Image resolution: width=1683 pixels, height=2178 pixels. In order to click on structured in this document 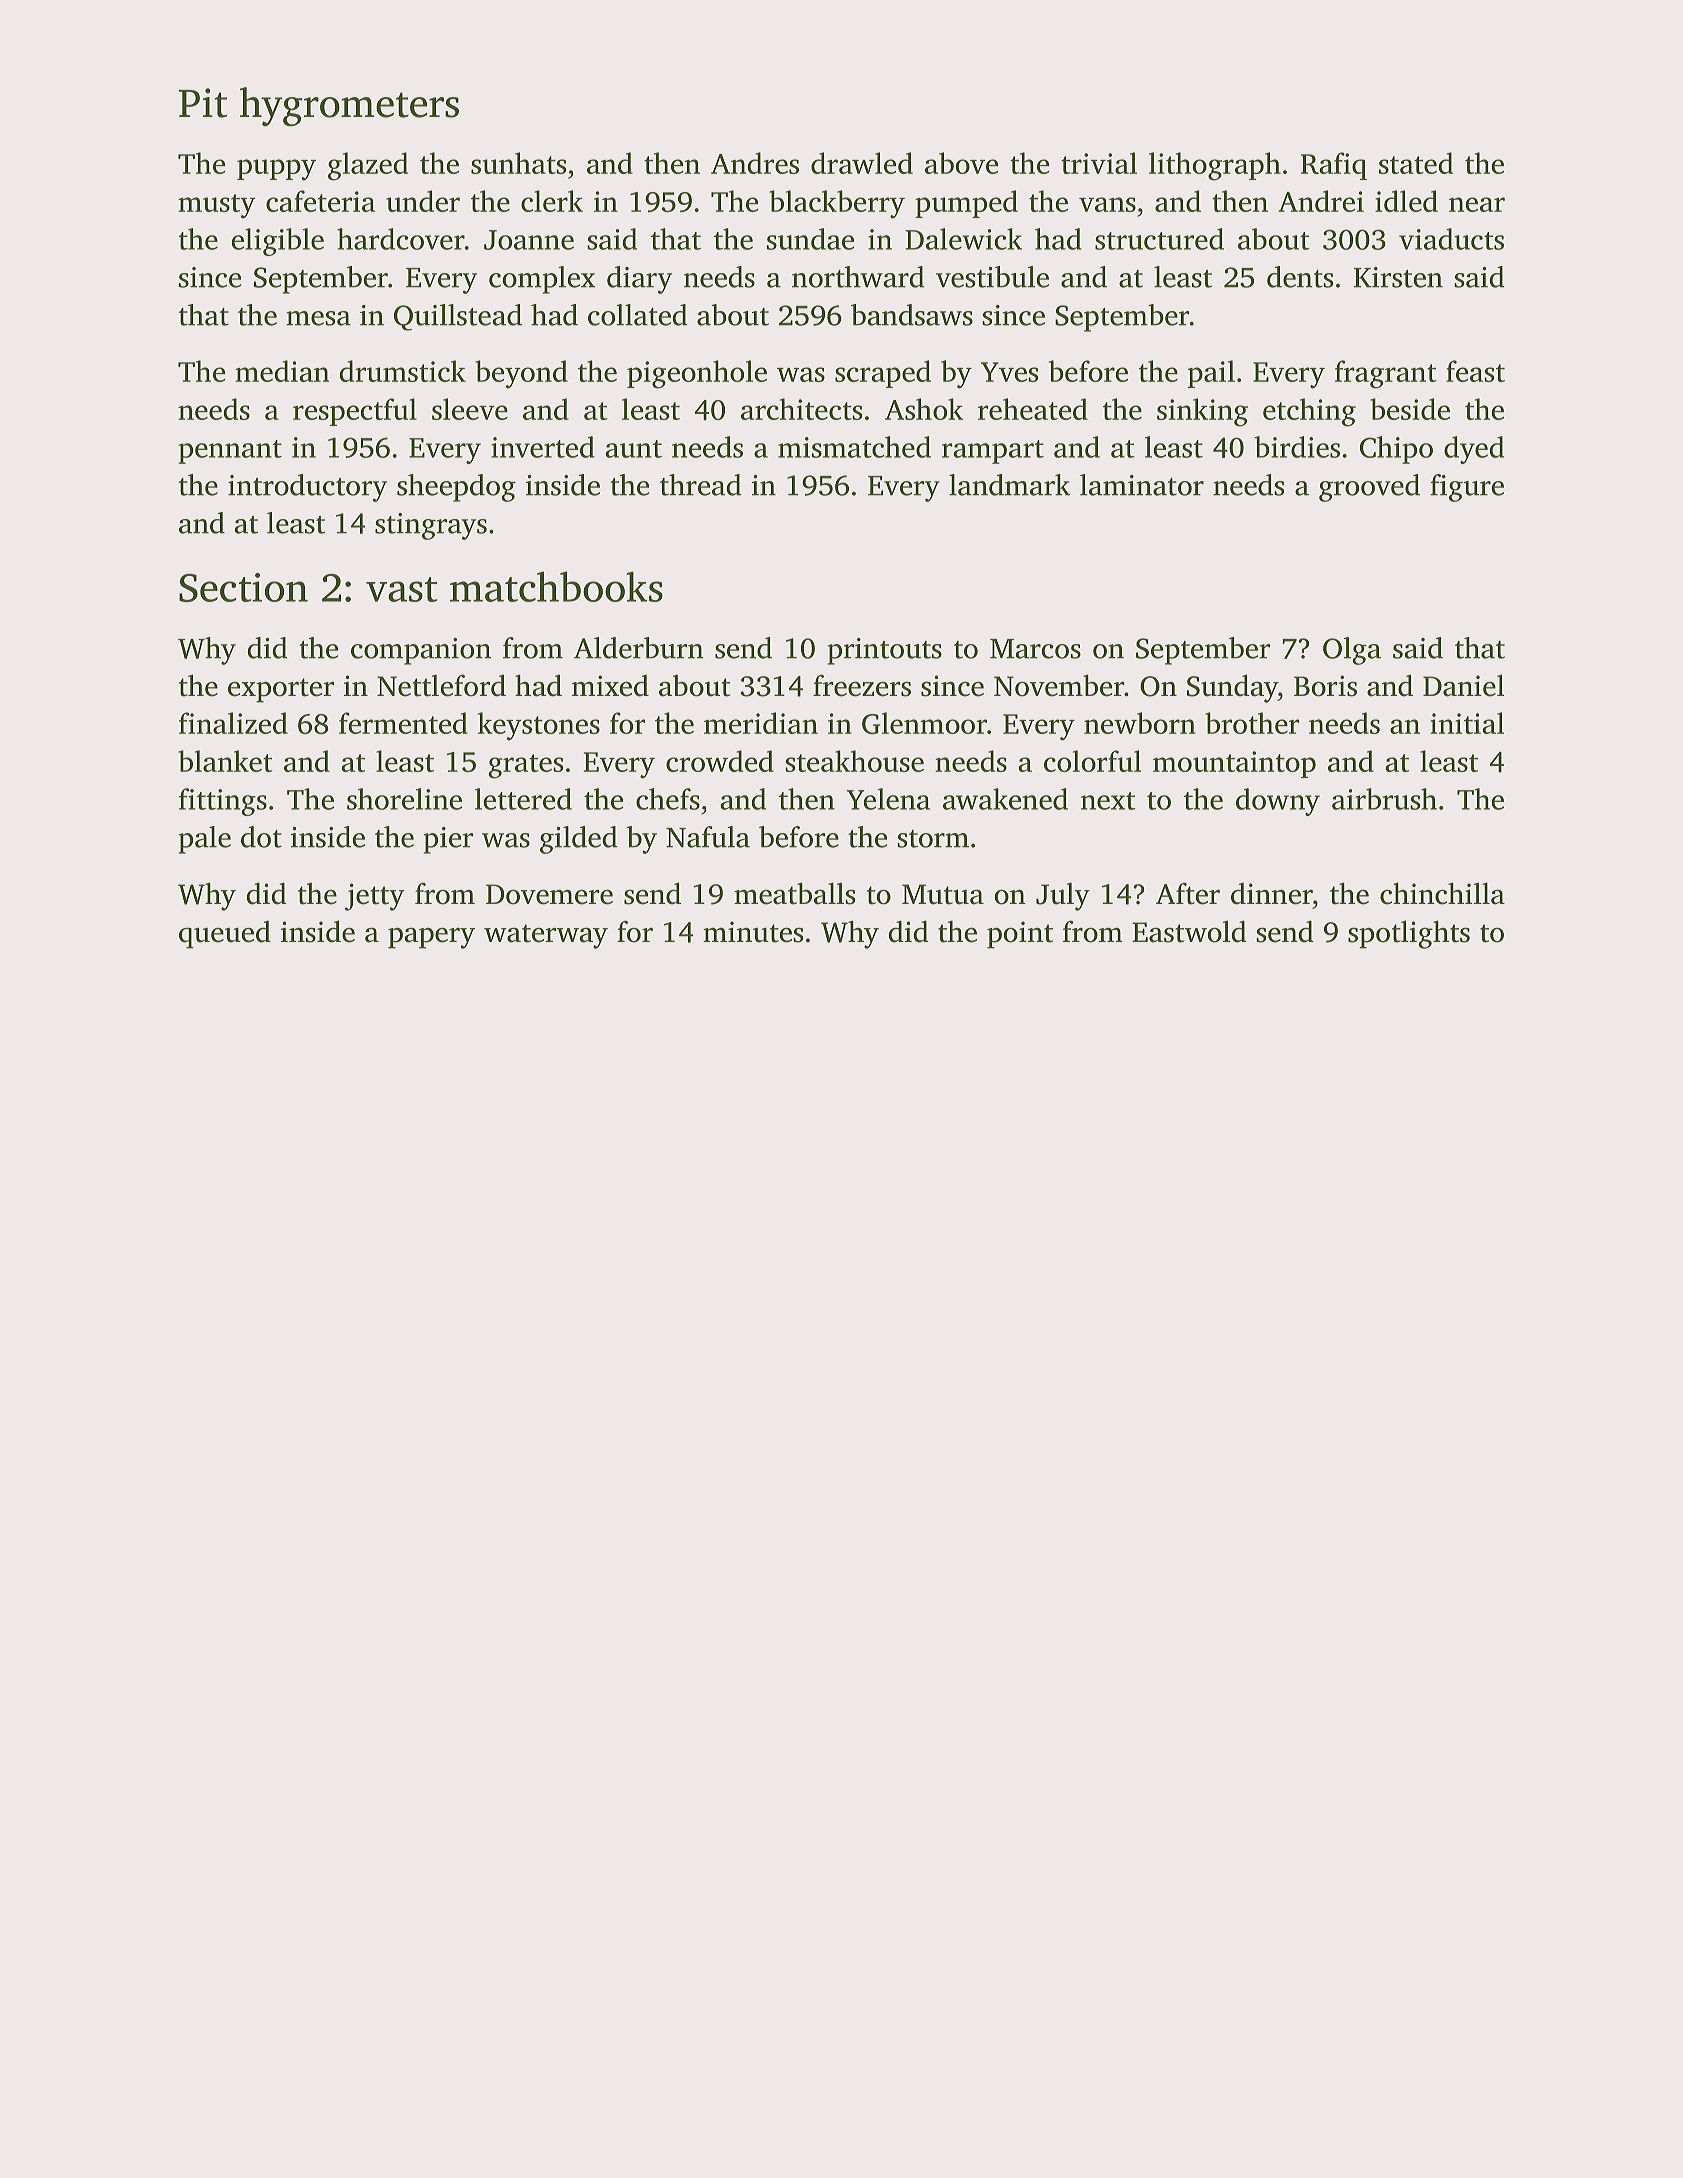, I will do `click(1159, 239)`.
